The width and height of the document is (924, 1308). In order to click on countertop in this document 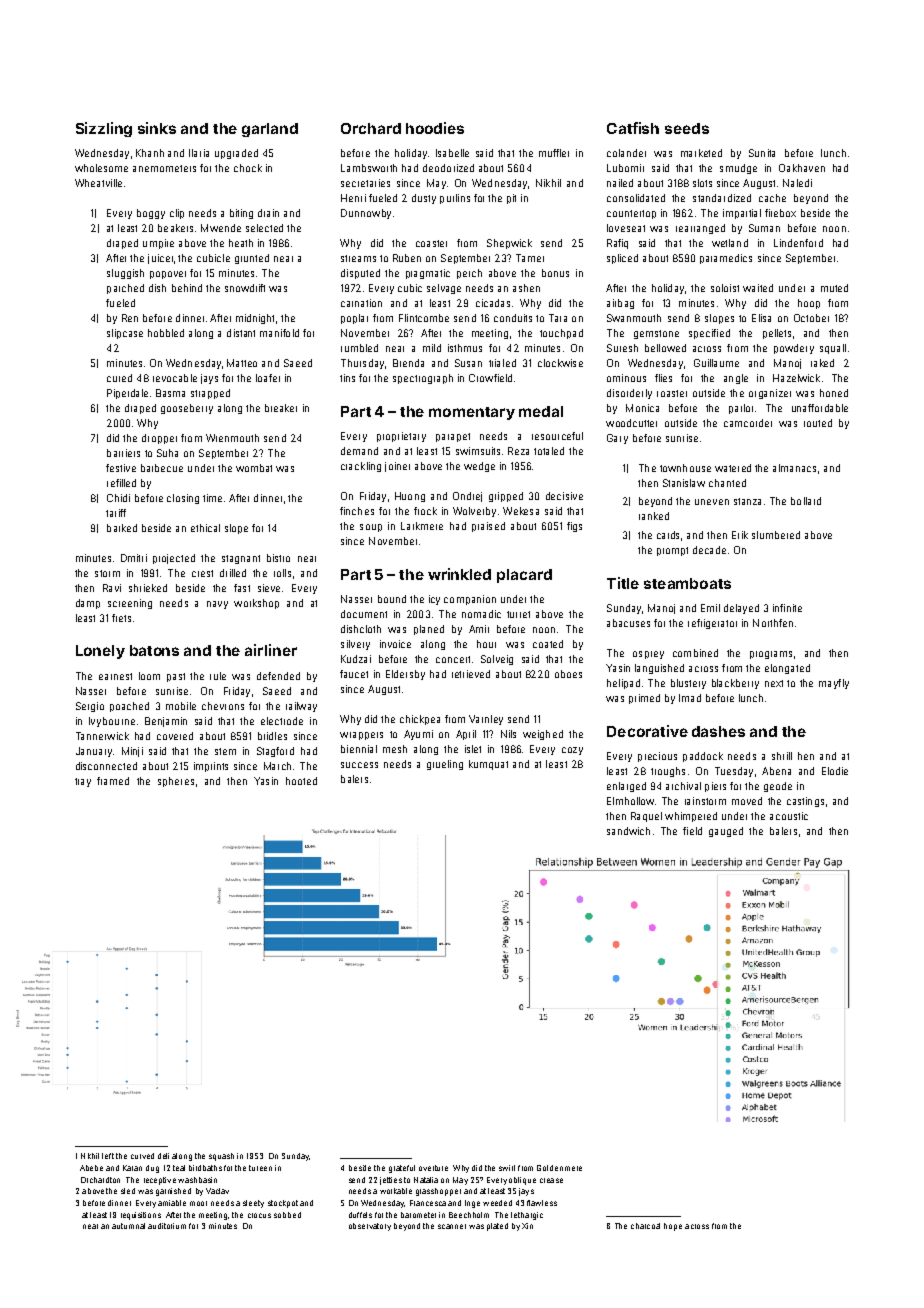, I will do `click(631, 214)`.
